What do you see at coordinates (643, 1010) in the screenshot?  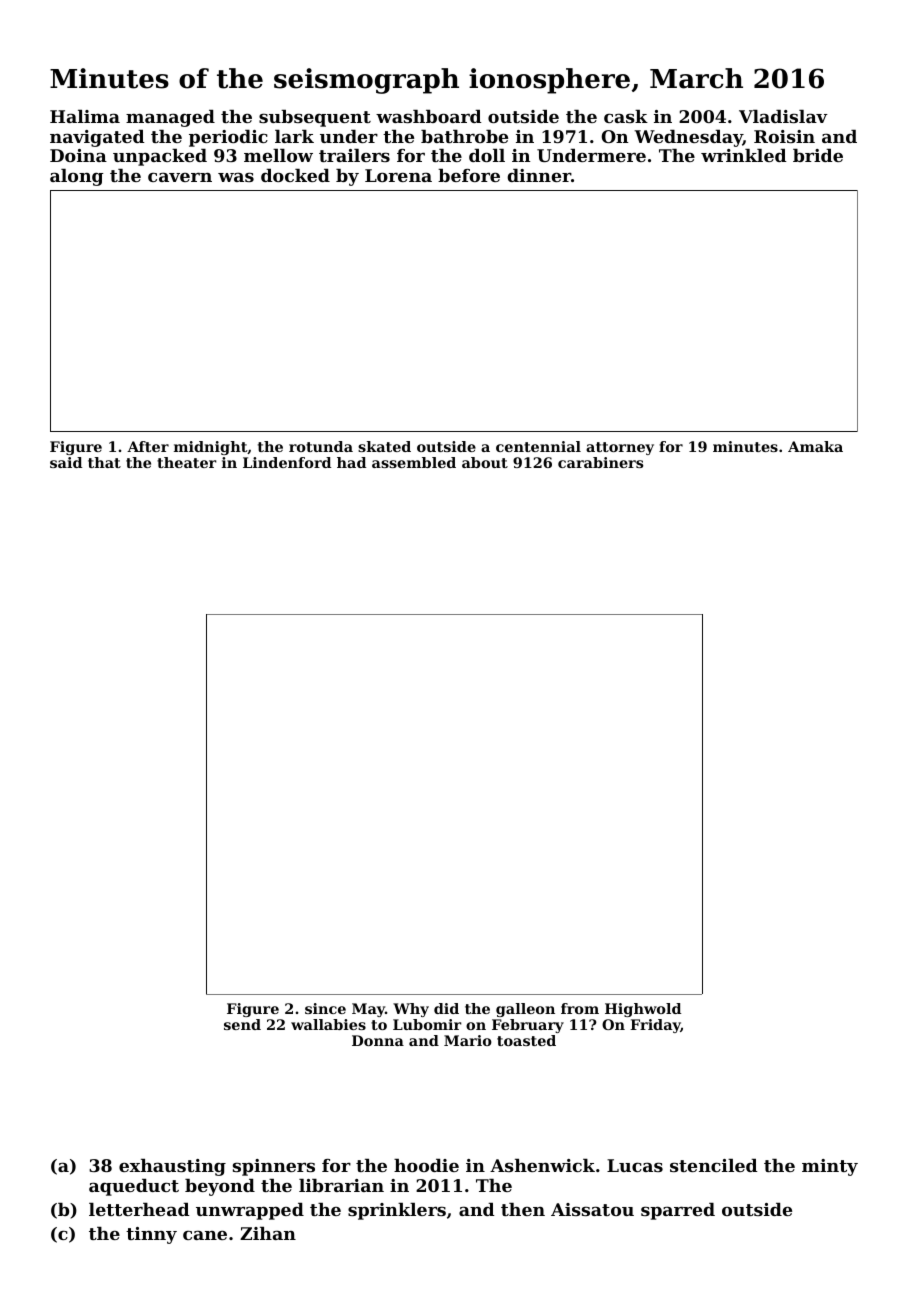 I see `Highwold` at bounding box center [643, 1010].
